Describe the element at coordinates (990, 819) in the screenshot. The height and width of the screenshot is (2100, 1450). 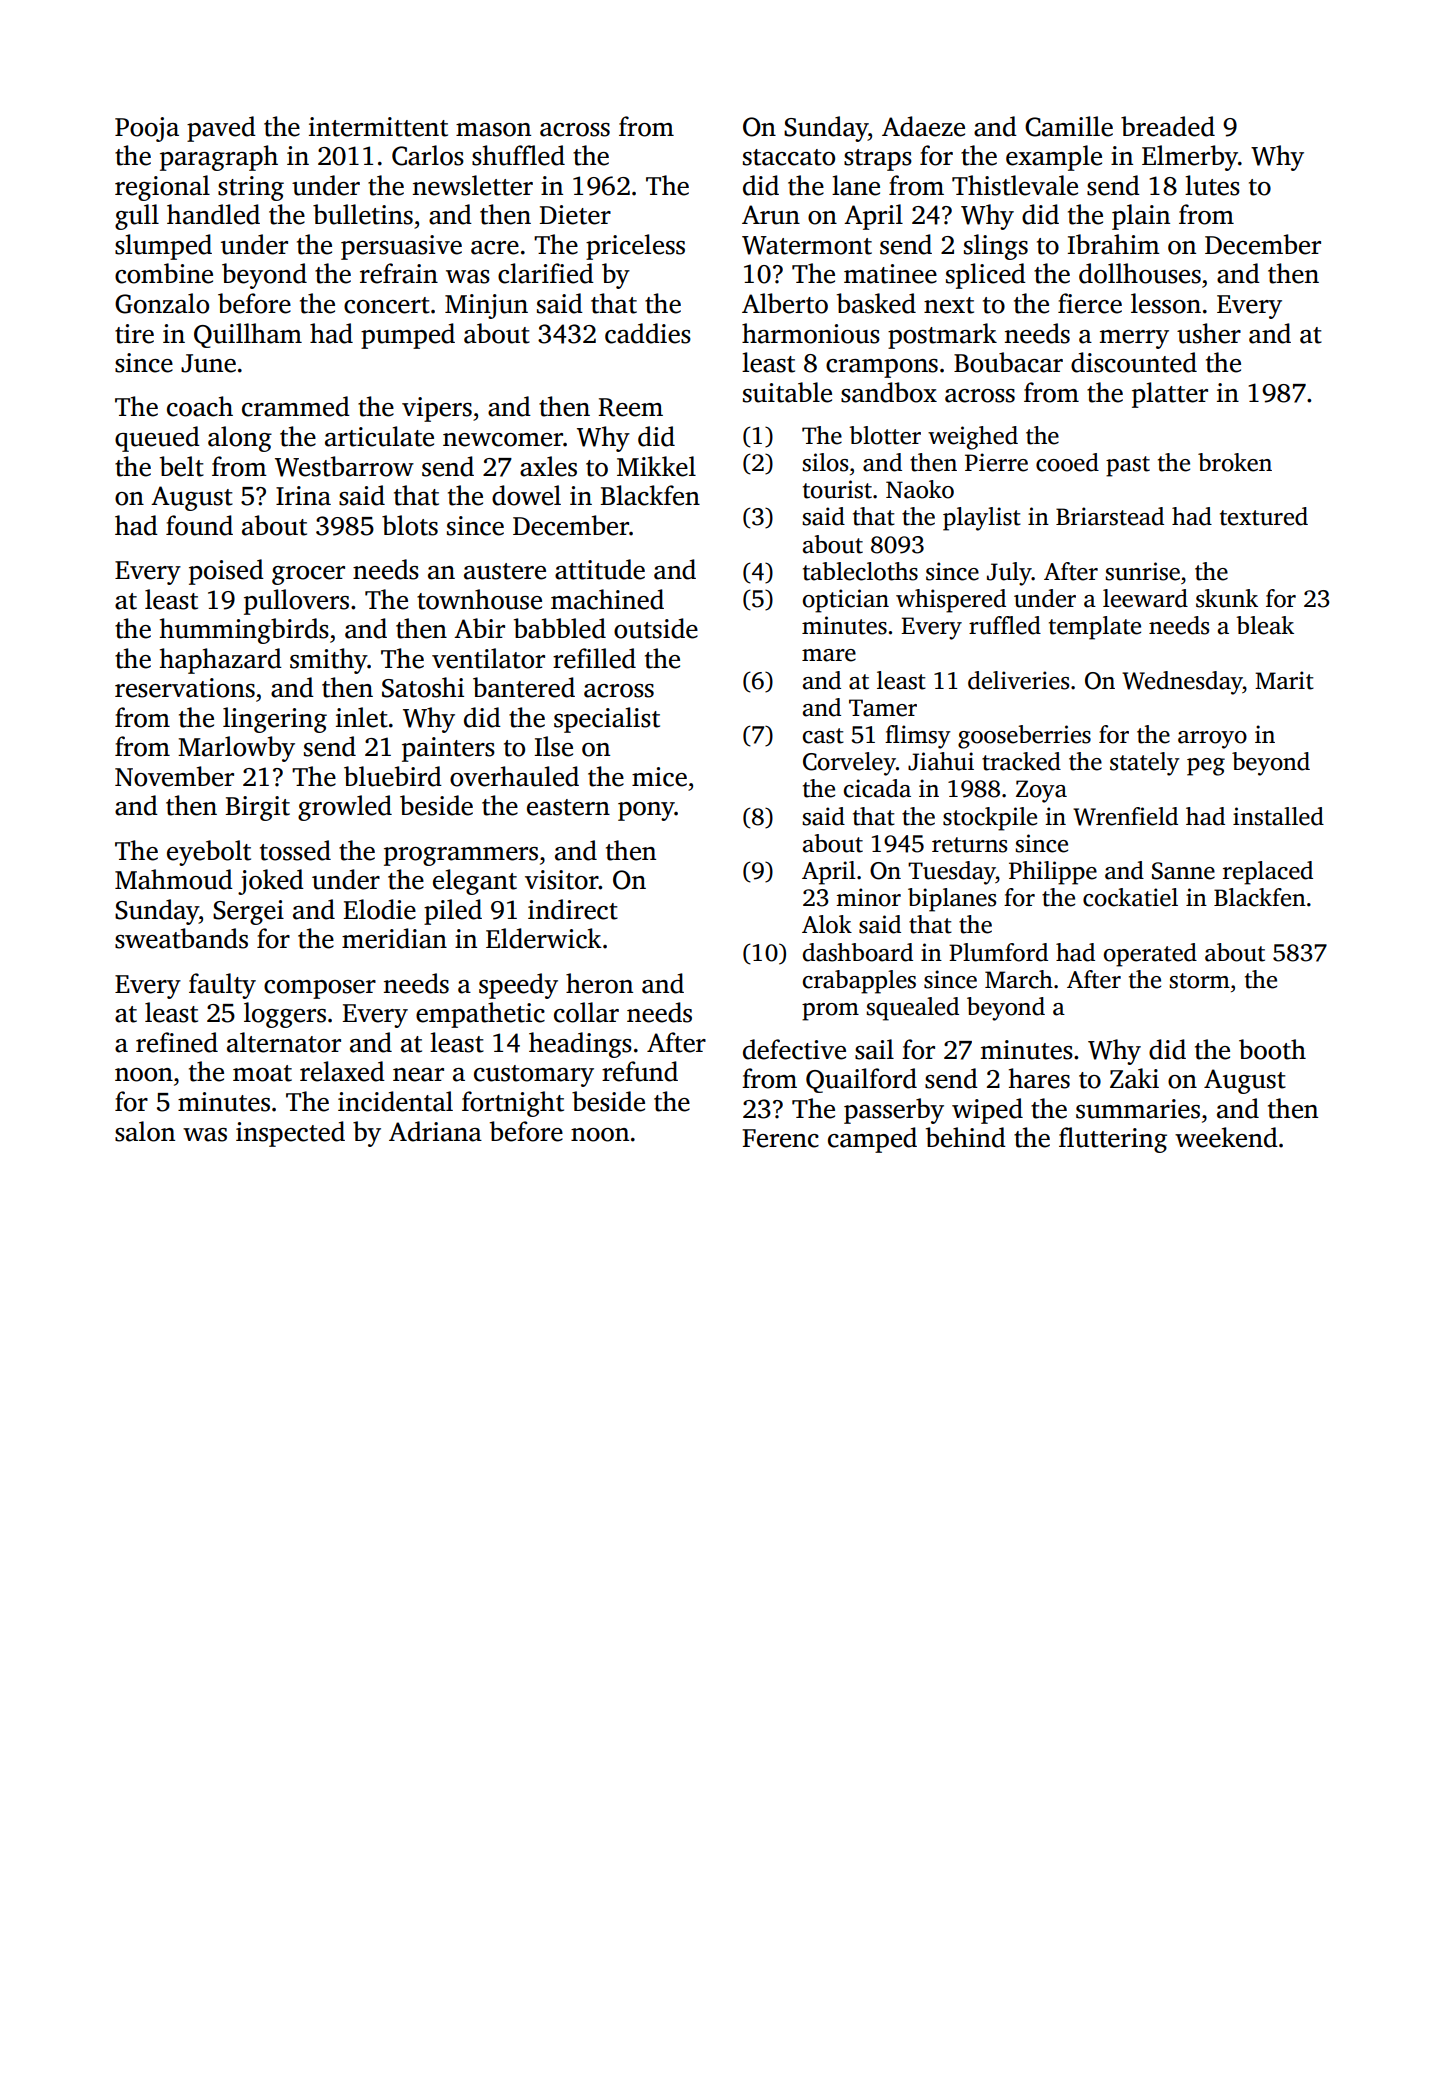
I see `stockpile` at that location.
